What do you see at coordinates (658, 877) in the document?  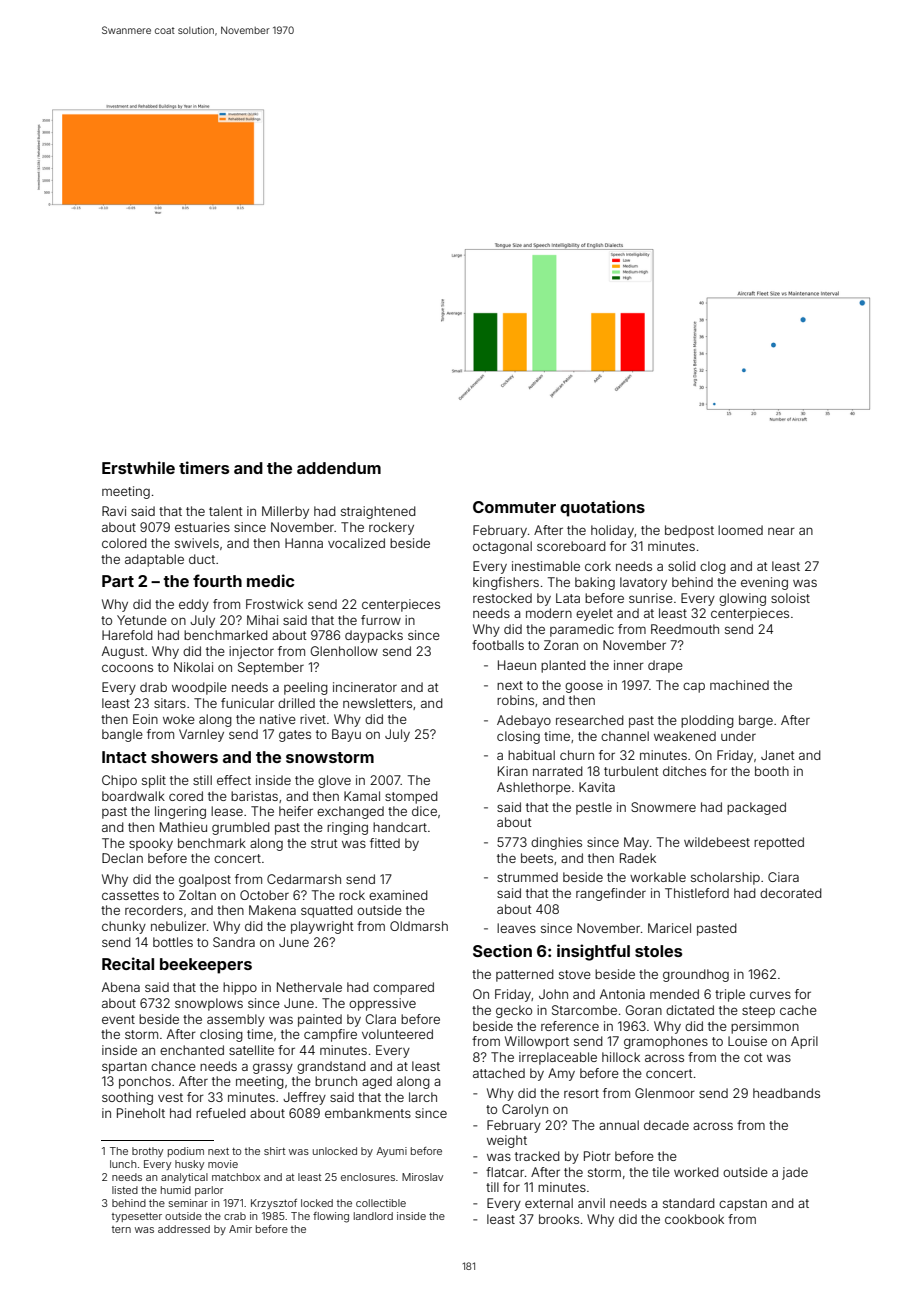 I see `workable` at bounding box center [658, 877].
